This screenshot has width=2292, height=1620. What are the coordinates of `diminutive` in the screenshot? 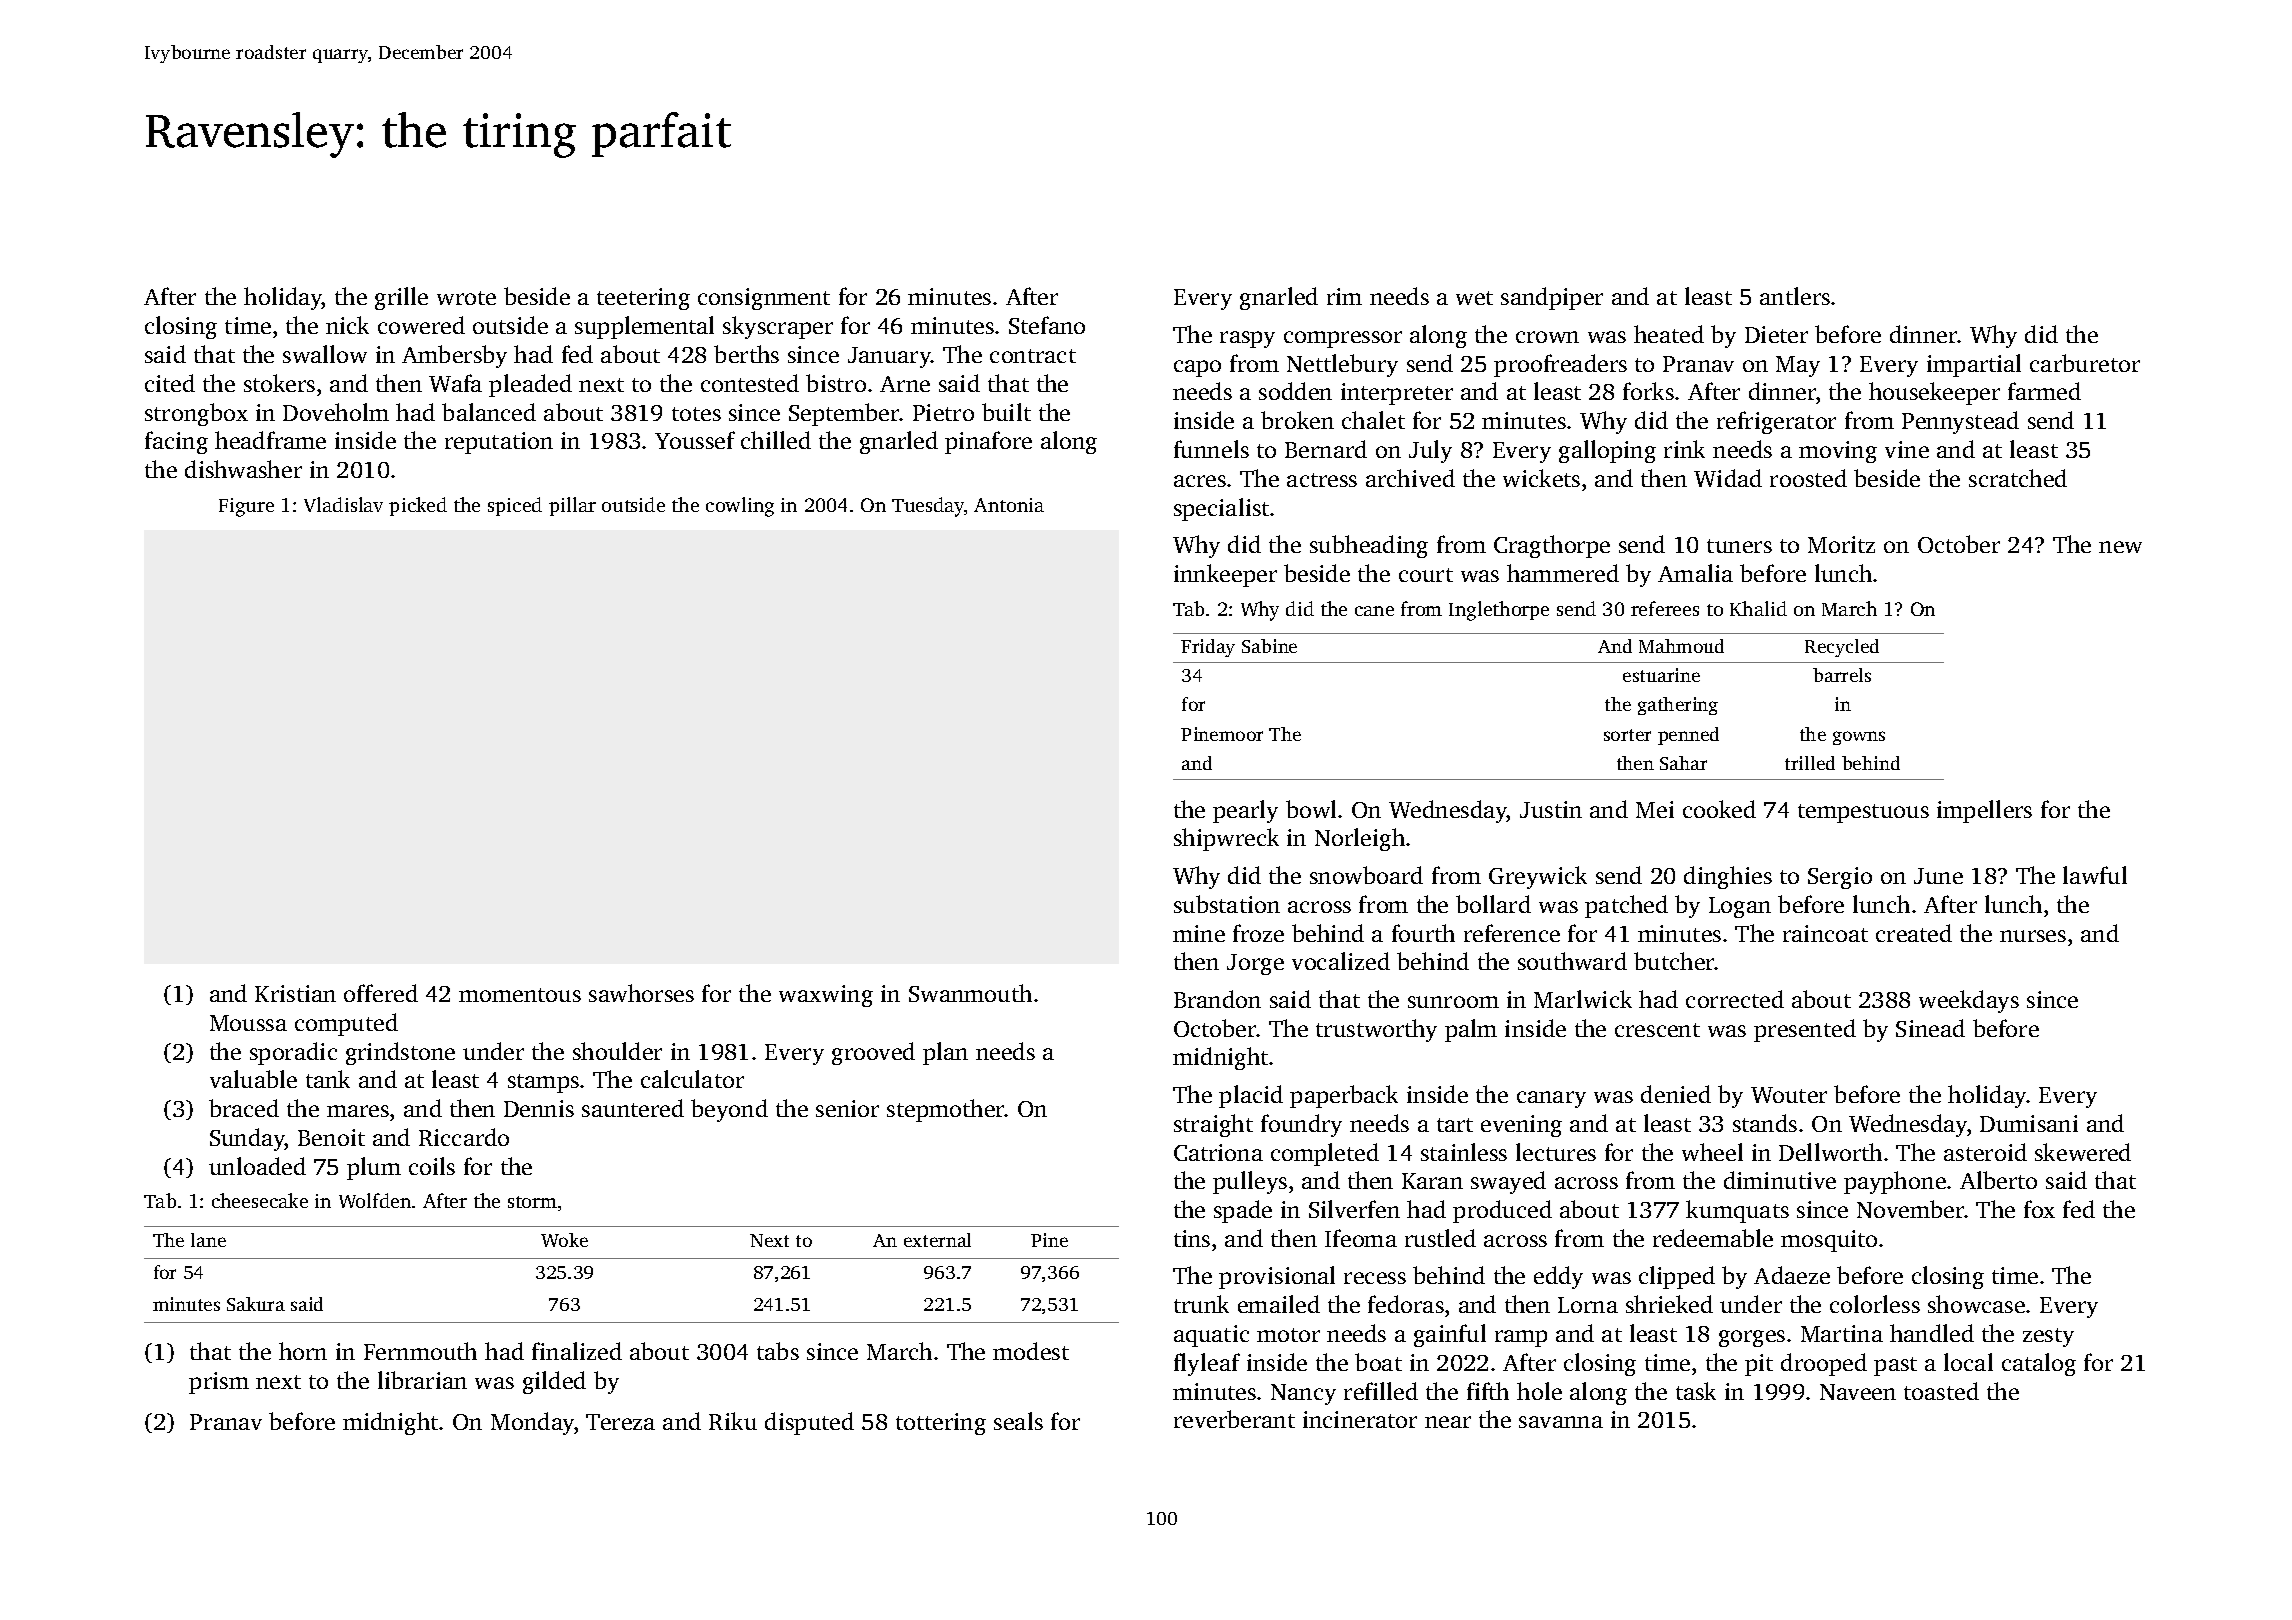 It's located at (1780, 1180).
